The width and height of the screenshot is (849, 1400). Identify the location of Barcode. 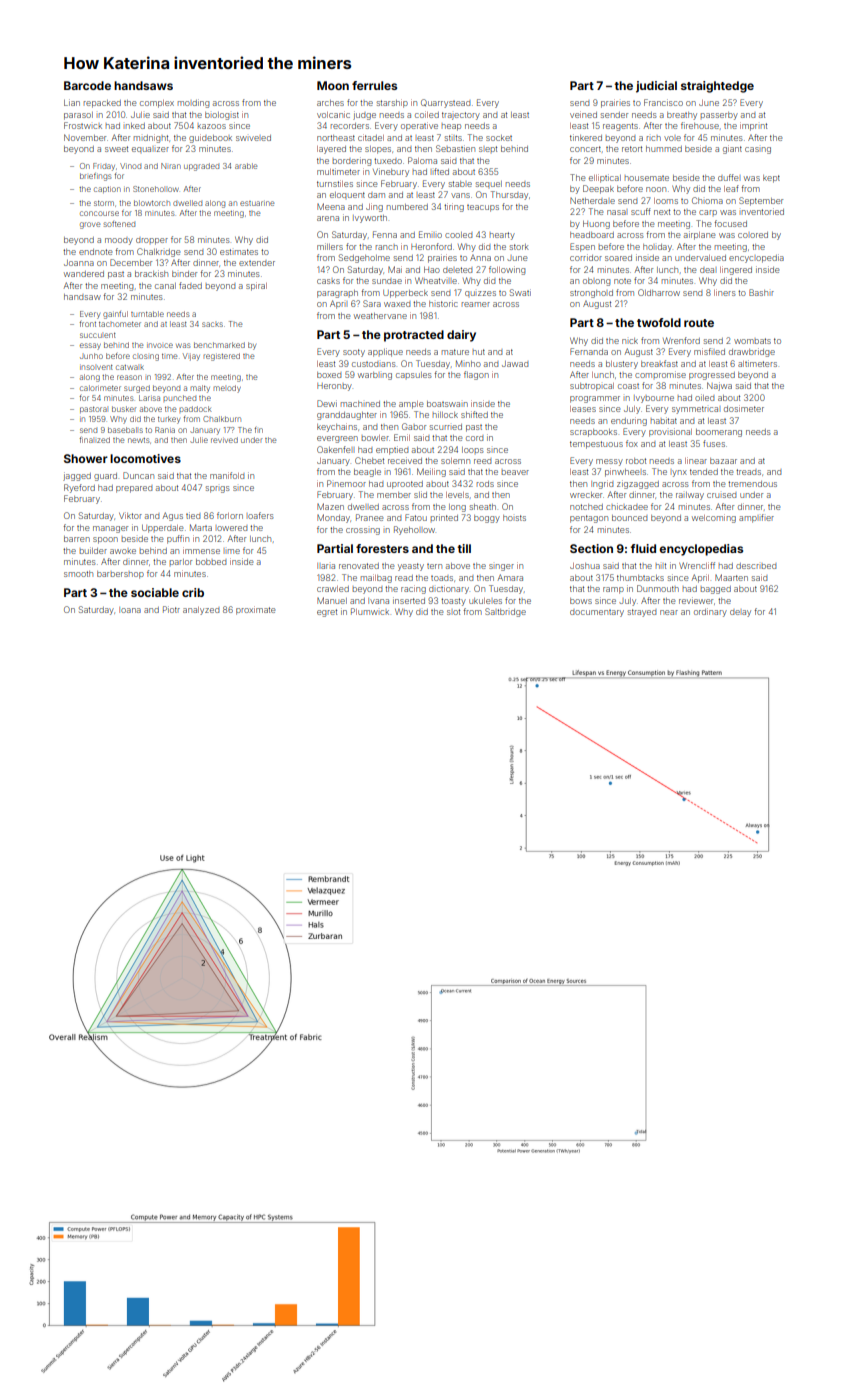
(87, 85).
